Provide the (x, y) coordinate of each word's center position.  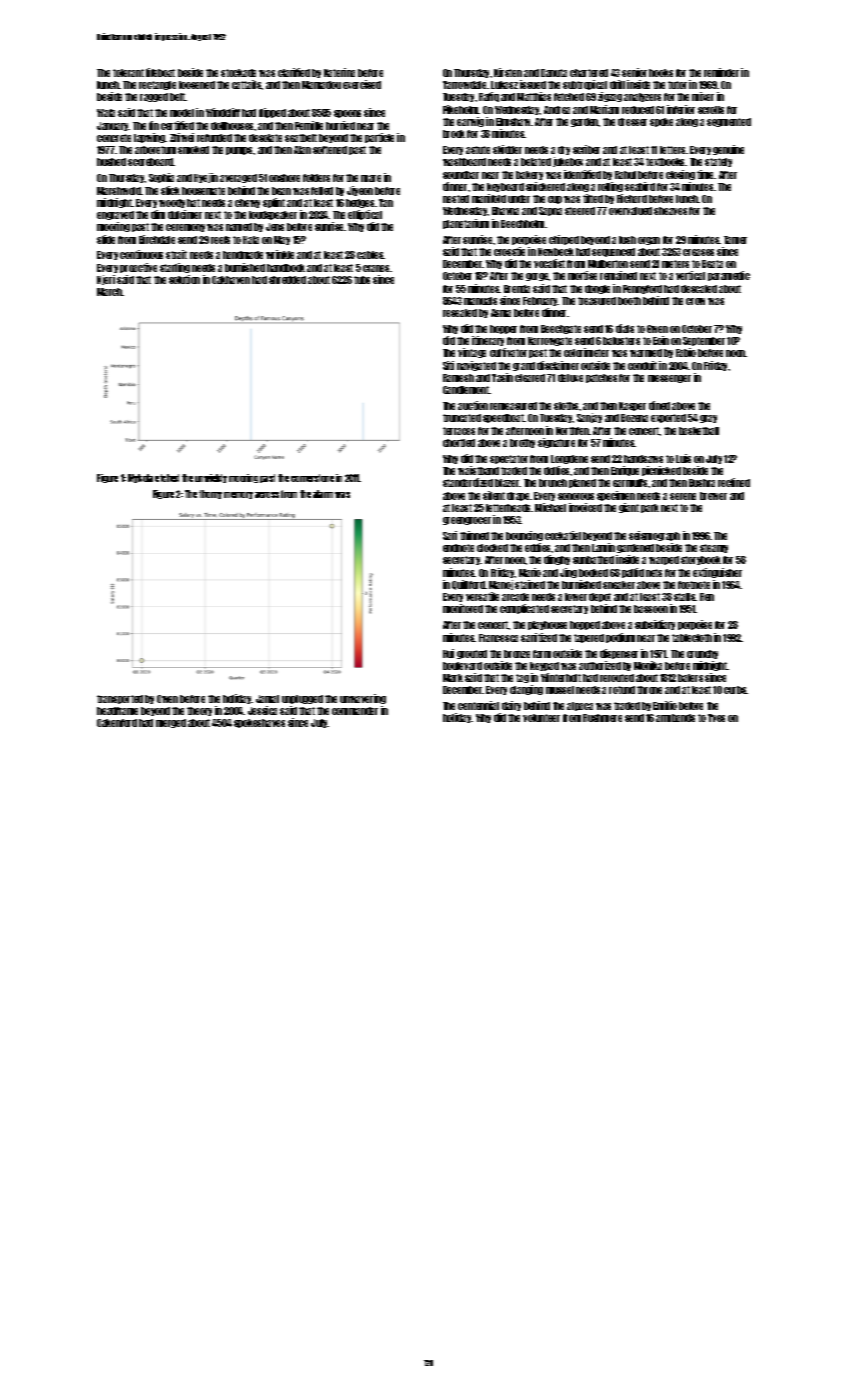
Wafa (106, 113)
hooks (661, 73)
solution (184, 279)
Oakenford (117, 723)
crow (695, 301)
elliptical (365, 215)
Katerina (339, 72)
